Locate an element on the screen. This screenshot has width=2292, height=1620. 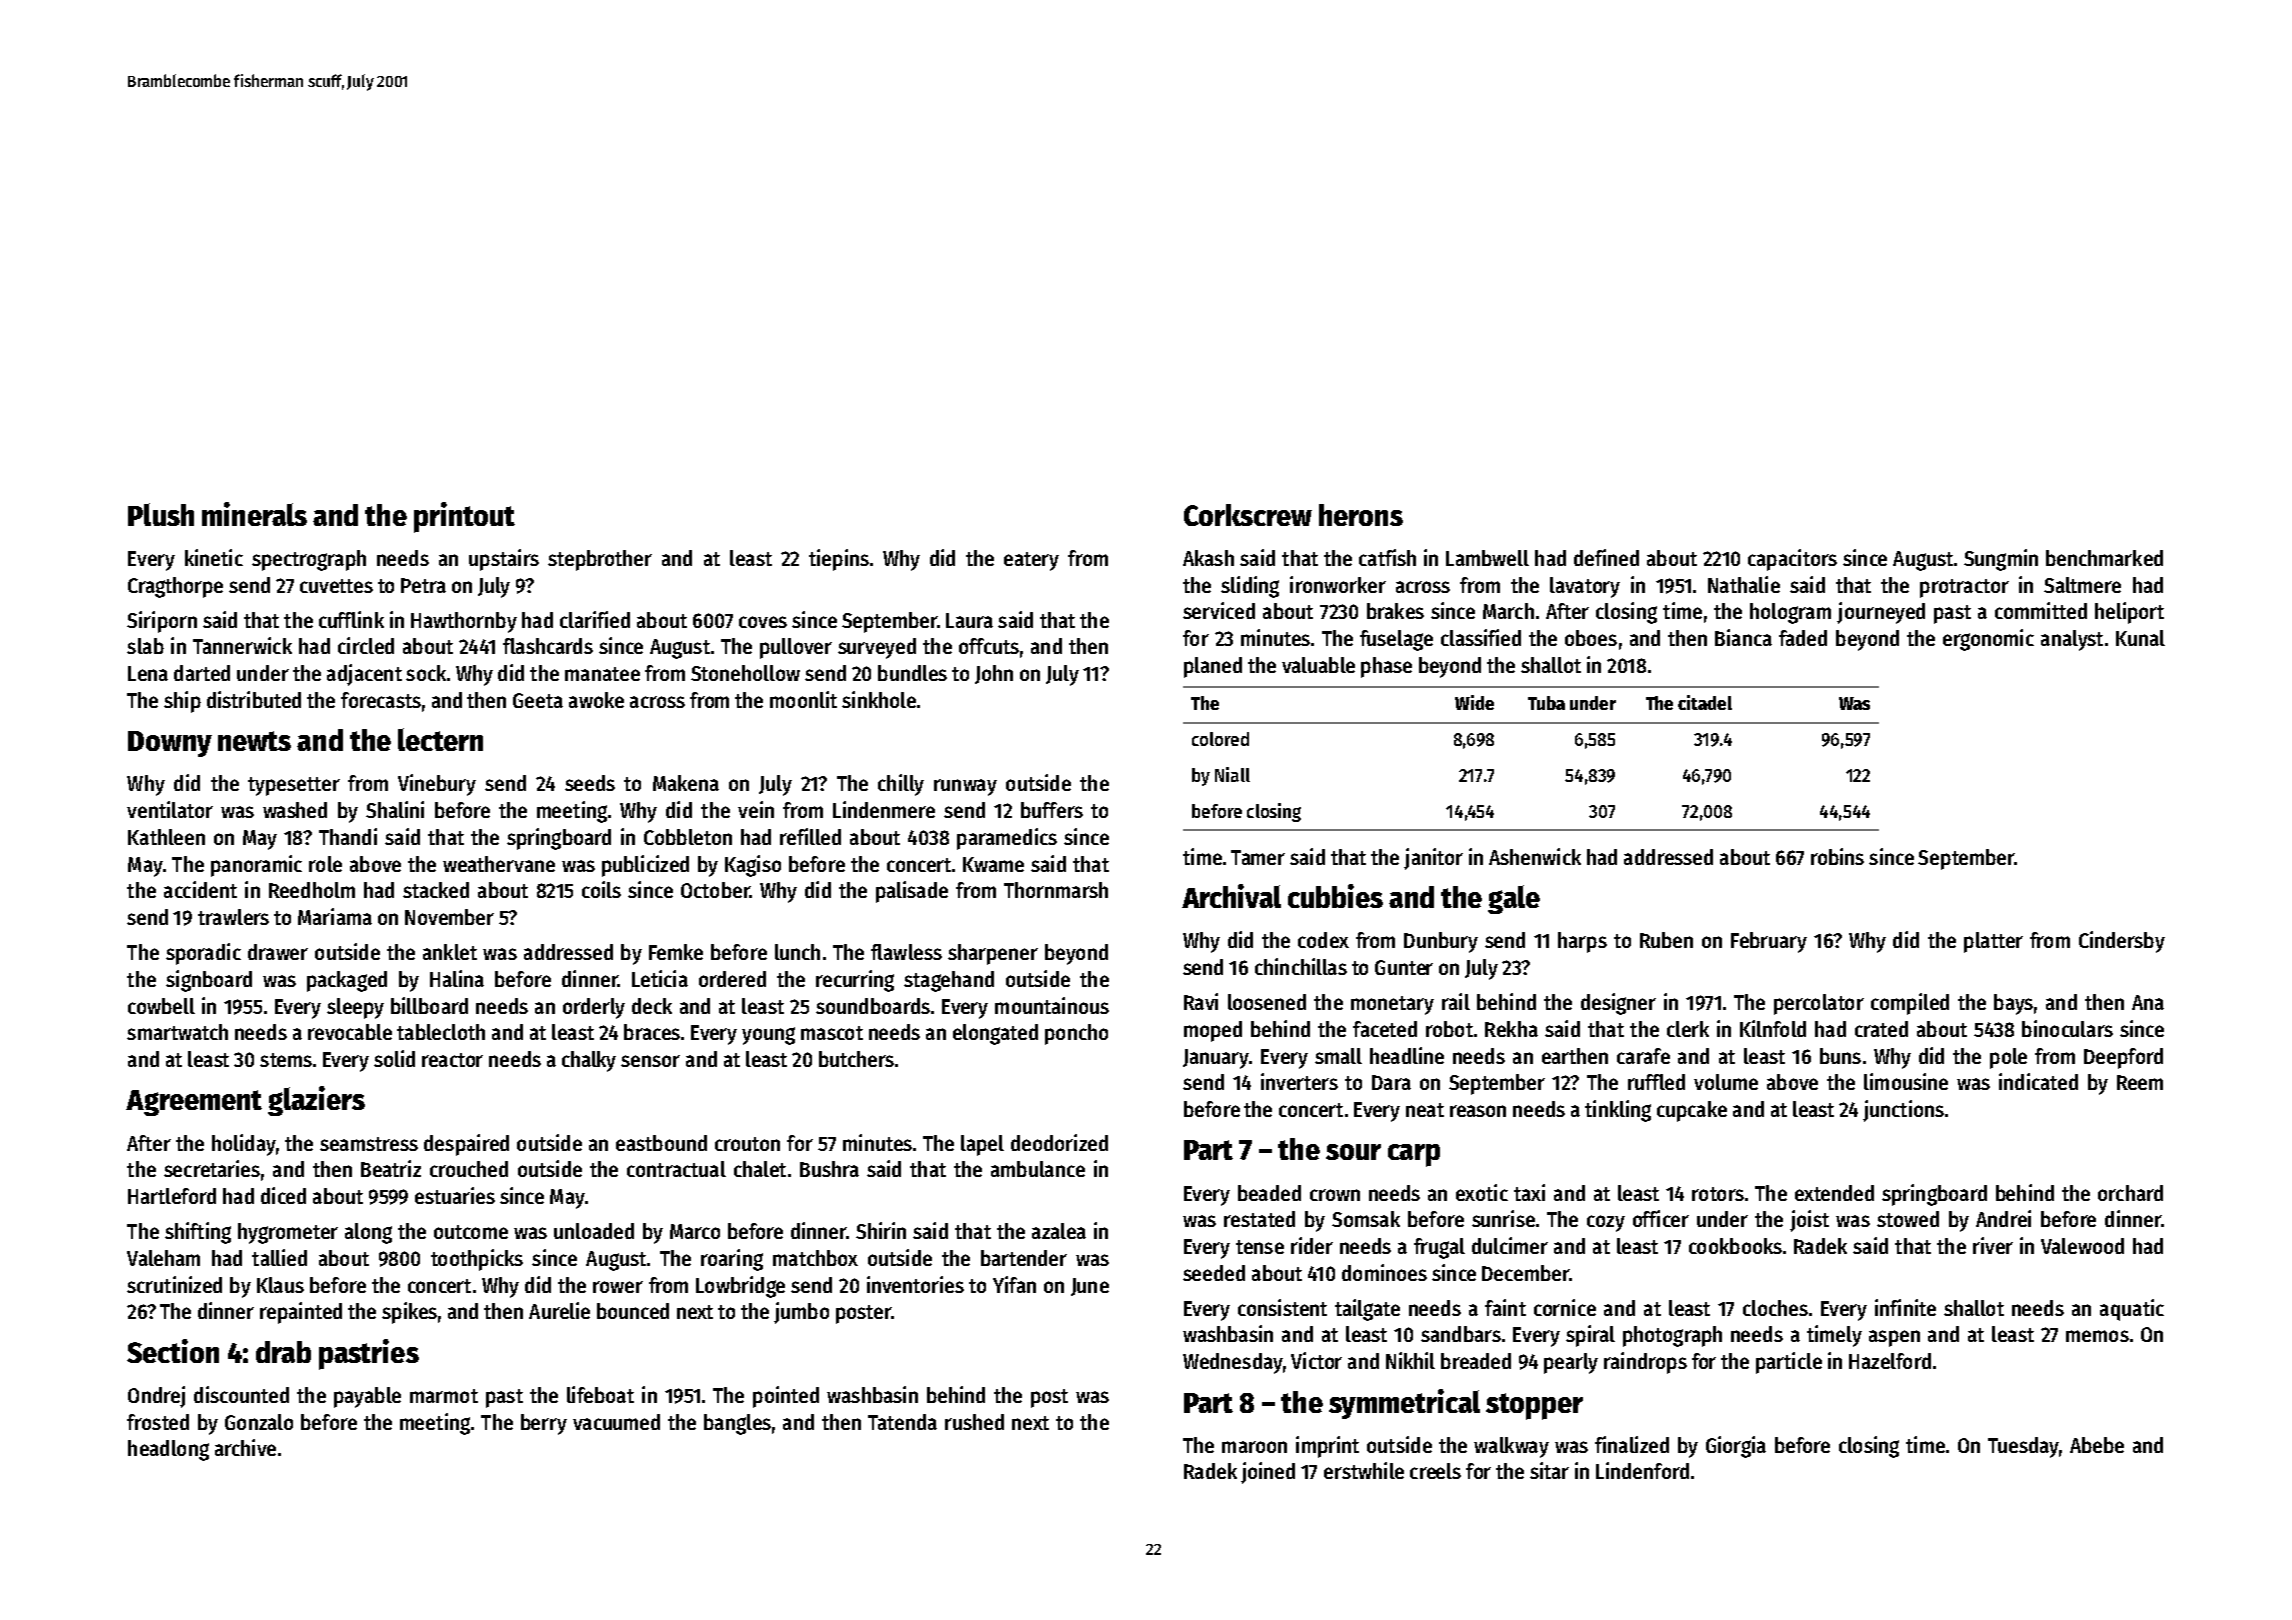
harps is located at coordinates (1582, 942).
